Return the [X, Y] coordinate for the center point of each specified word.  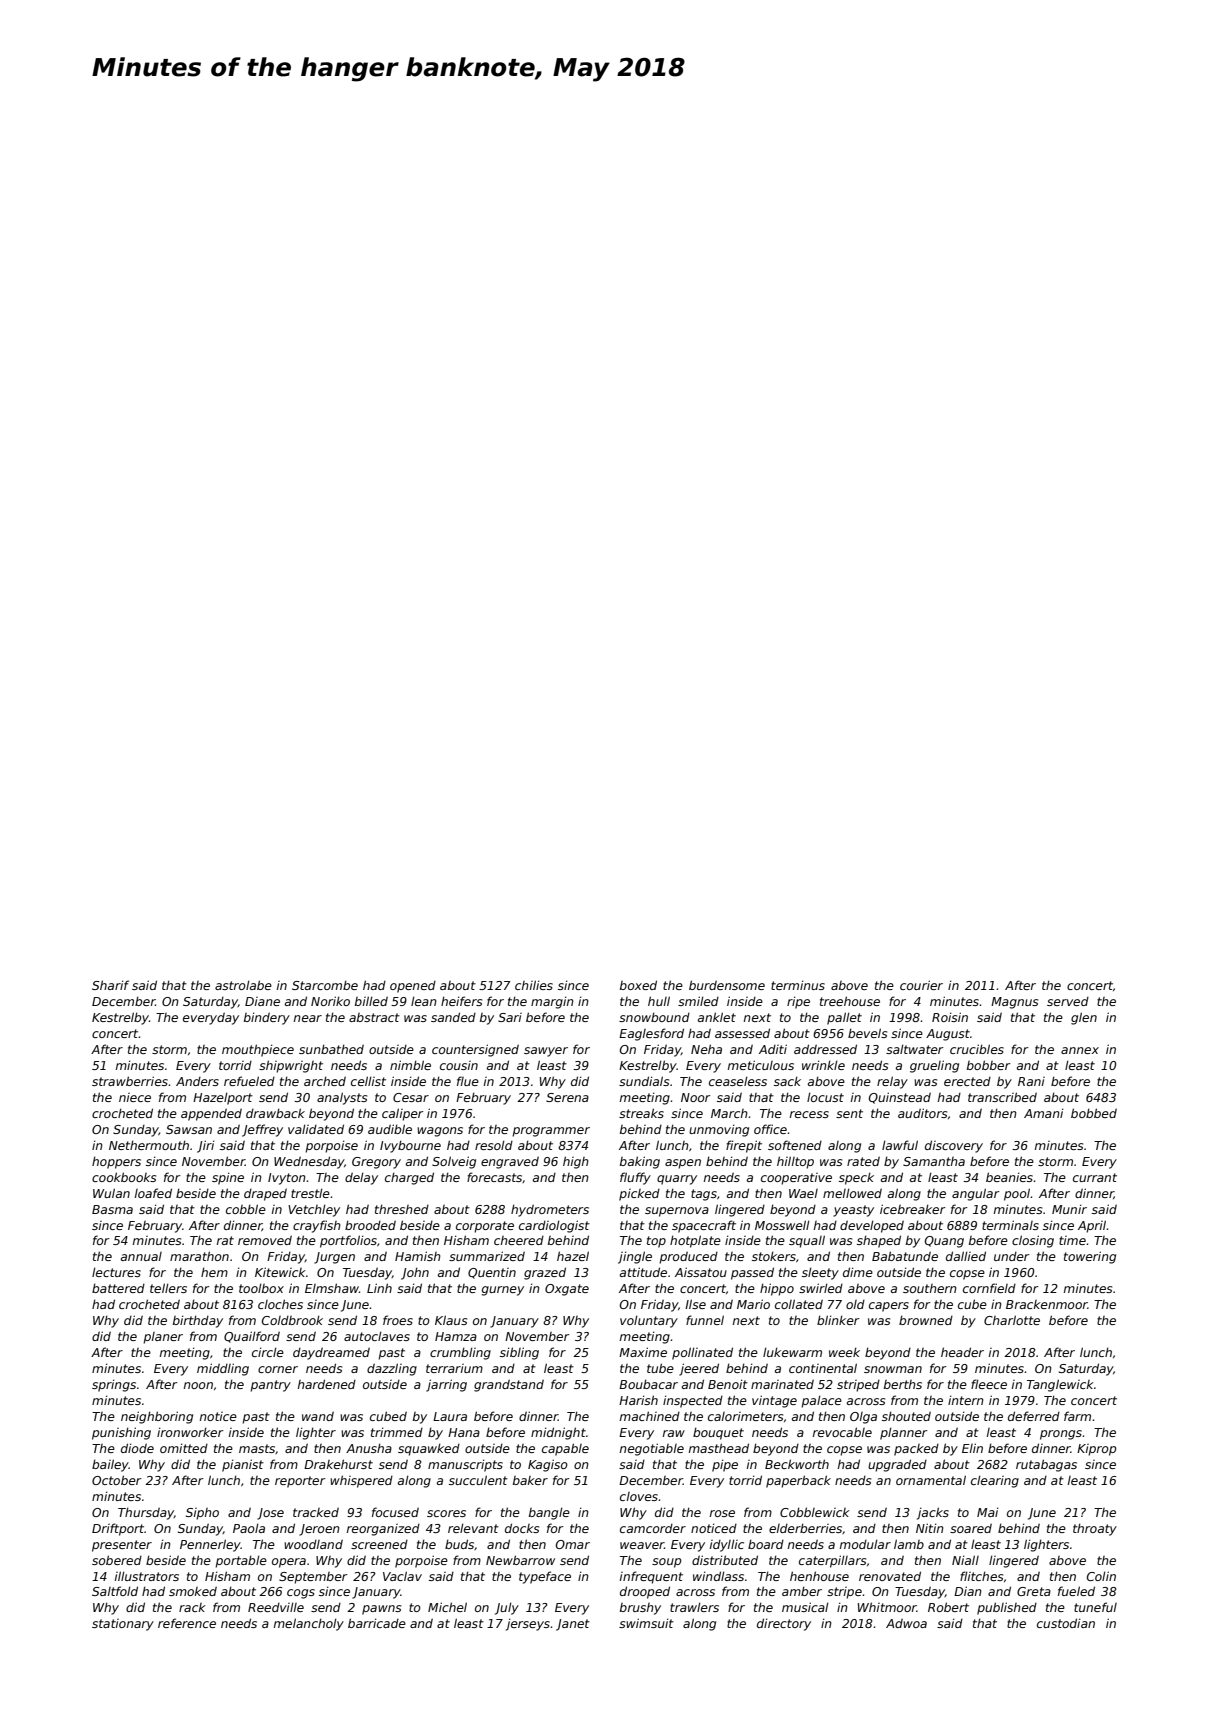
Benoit [728, 1384]
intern [966, 1400]
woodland [313, 1544]
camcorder [653, 1528]
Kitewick [280, 1272]
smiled [698, 1001]
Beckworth [797, 1464]
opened [413, 987]
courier [921, 985]
